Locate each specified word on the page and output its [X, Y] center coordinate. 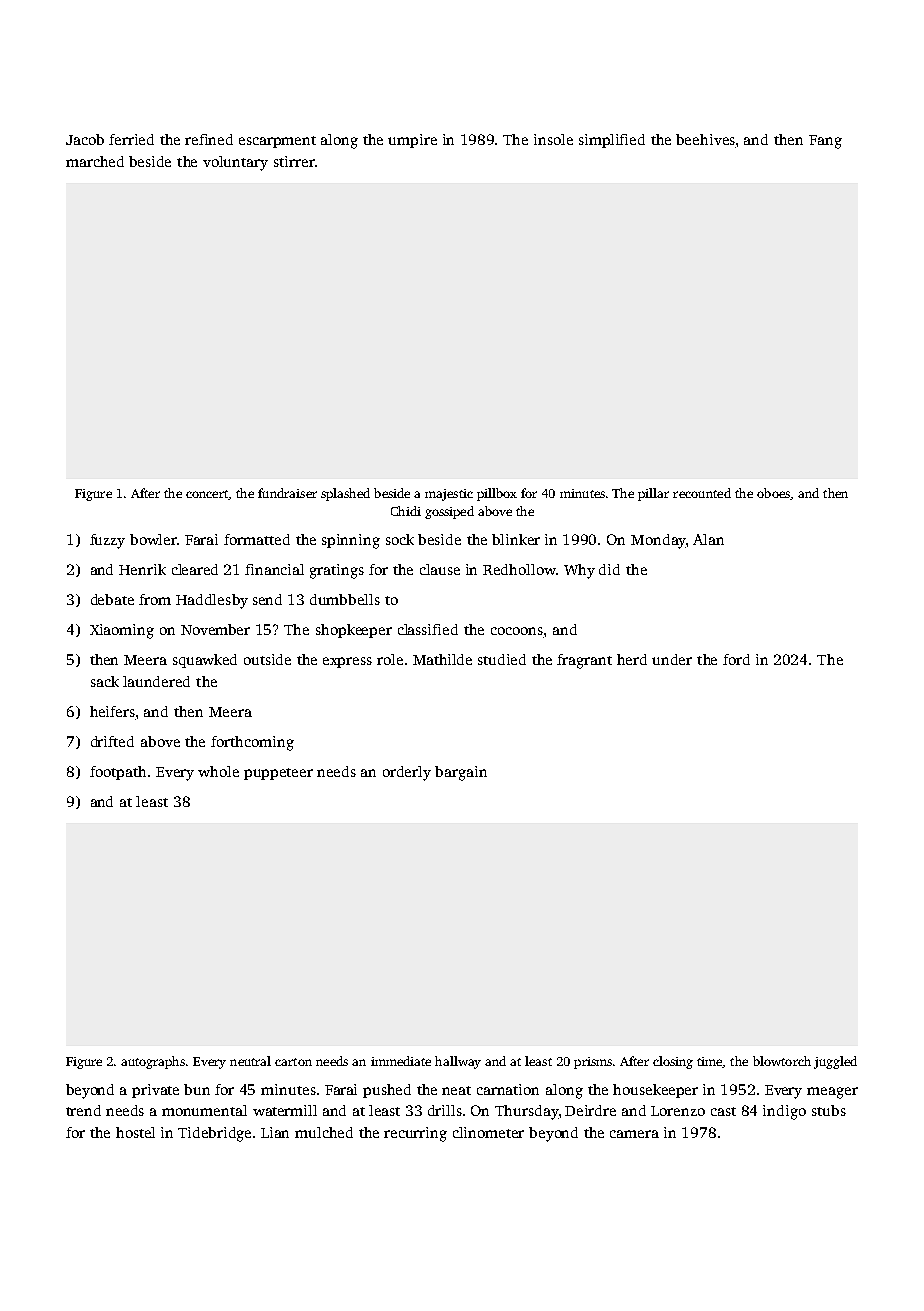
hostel [135, 1132]
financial [274, 569]
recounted [702, 493]
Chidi [406, 511]
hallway [458, 1062]
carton [293, 1062]
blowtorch [782, 1061]
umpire [412, 141]
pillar [653, 494]
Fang [825, 142]
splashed [345, 494]
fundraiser [287, 493]
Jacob [85, 139]
